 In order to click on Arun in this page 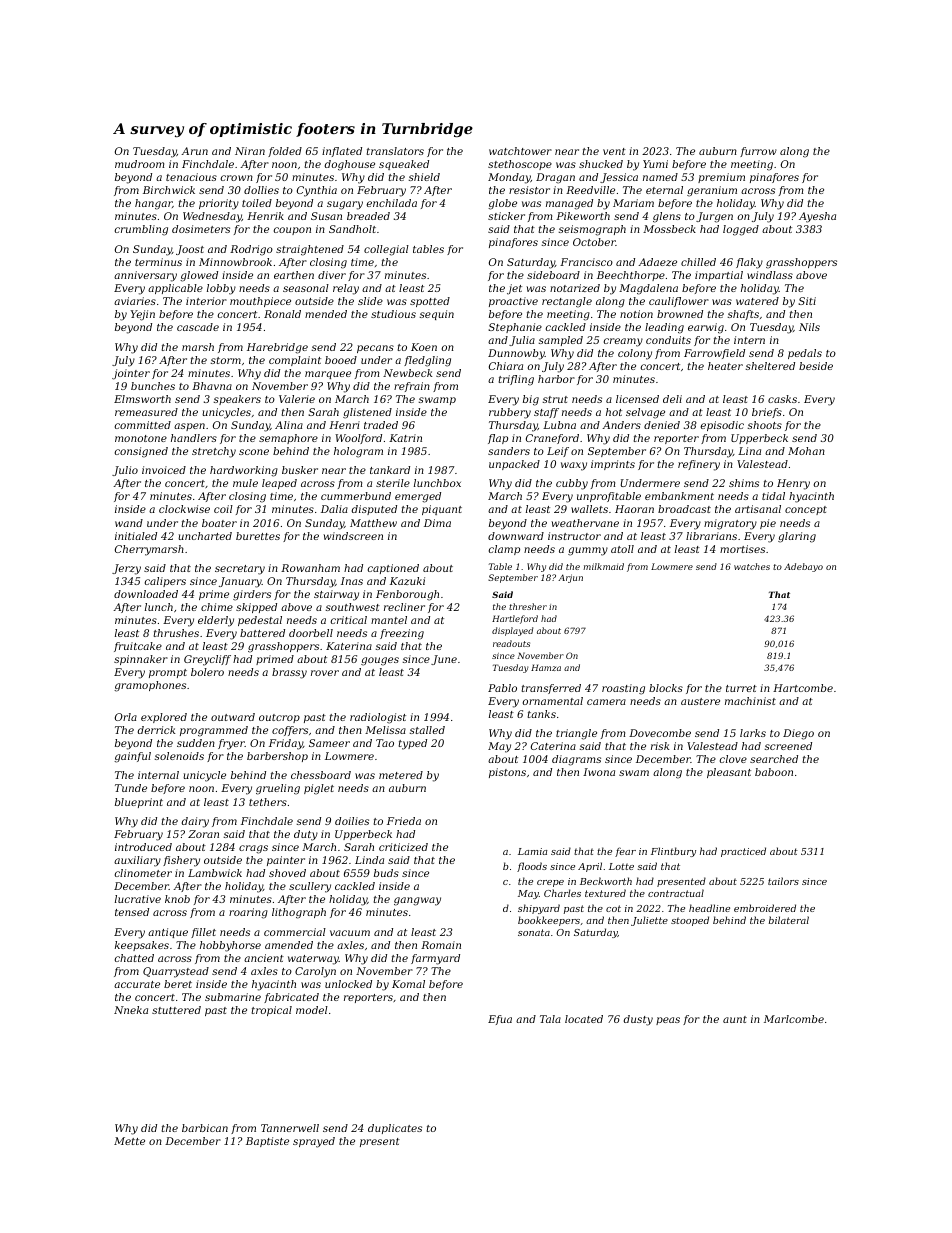, I will do `click(194, 151)`.
